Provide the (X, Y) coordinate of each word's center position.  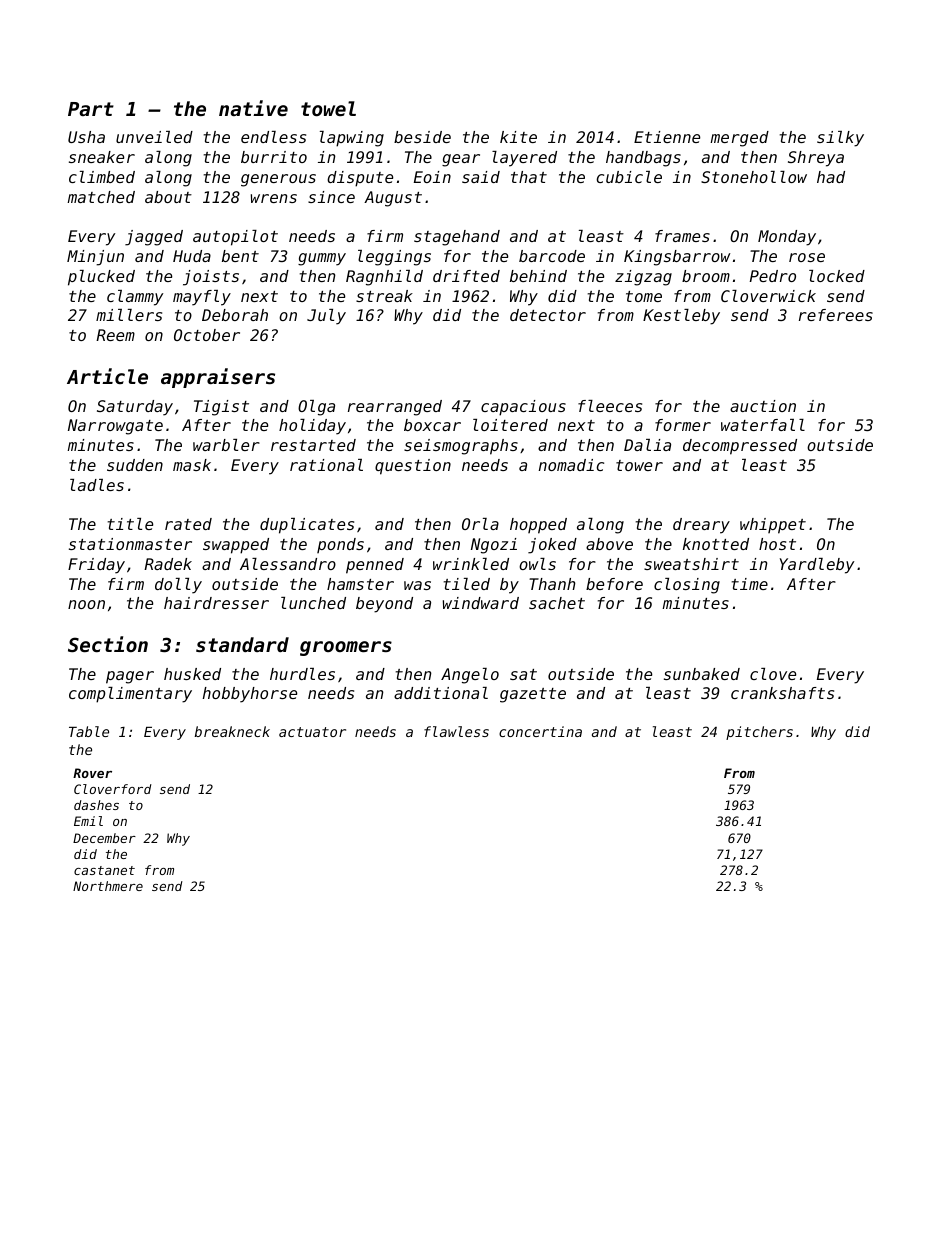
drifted (466, 276)
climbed (102, 177)
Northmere (108, 886)
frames (682, 236)
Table (89, 731)
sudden (135, 465)
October (207, 335)
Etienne (667, 137)
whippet (773, 526)
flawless (456, 731)
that (529, 177)
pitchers (759, 733)
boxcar (432, 425)
